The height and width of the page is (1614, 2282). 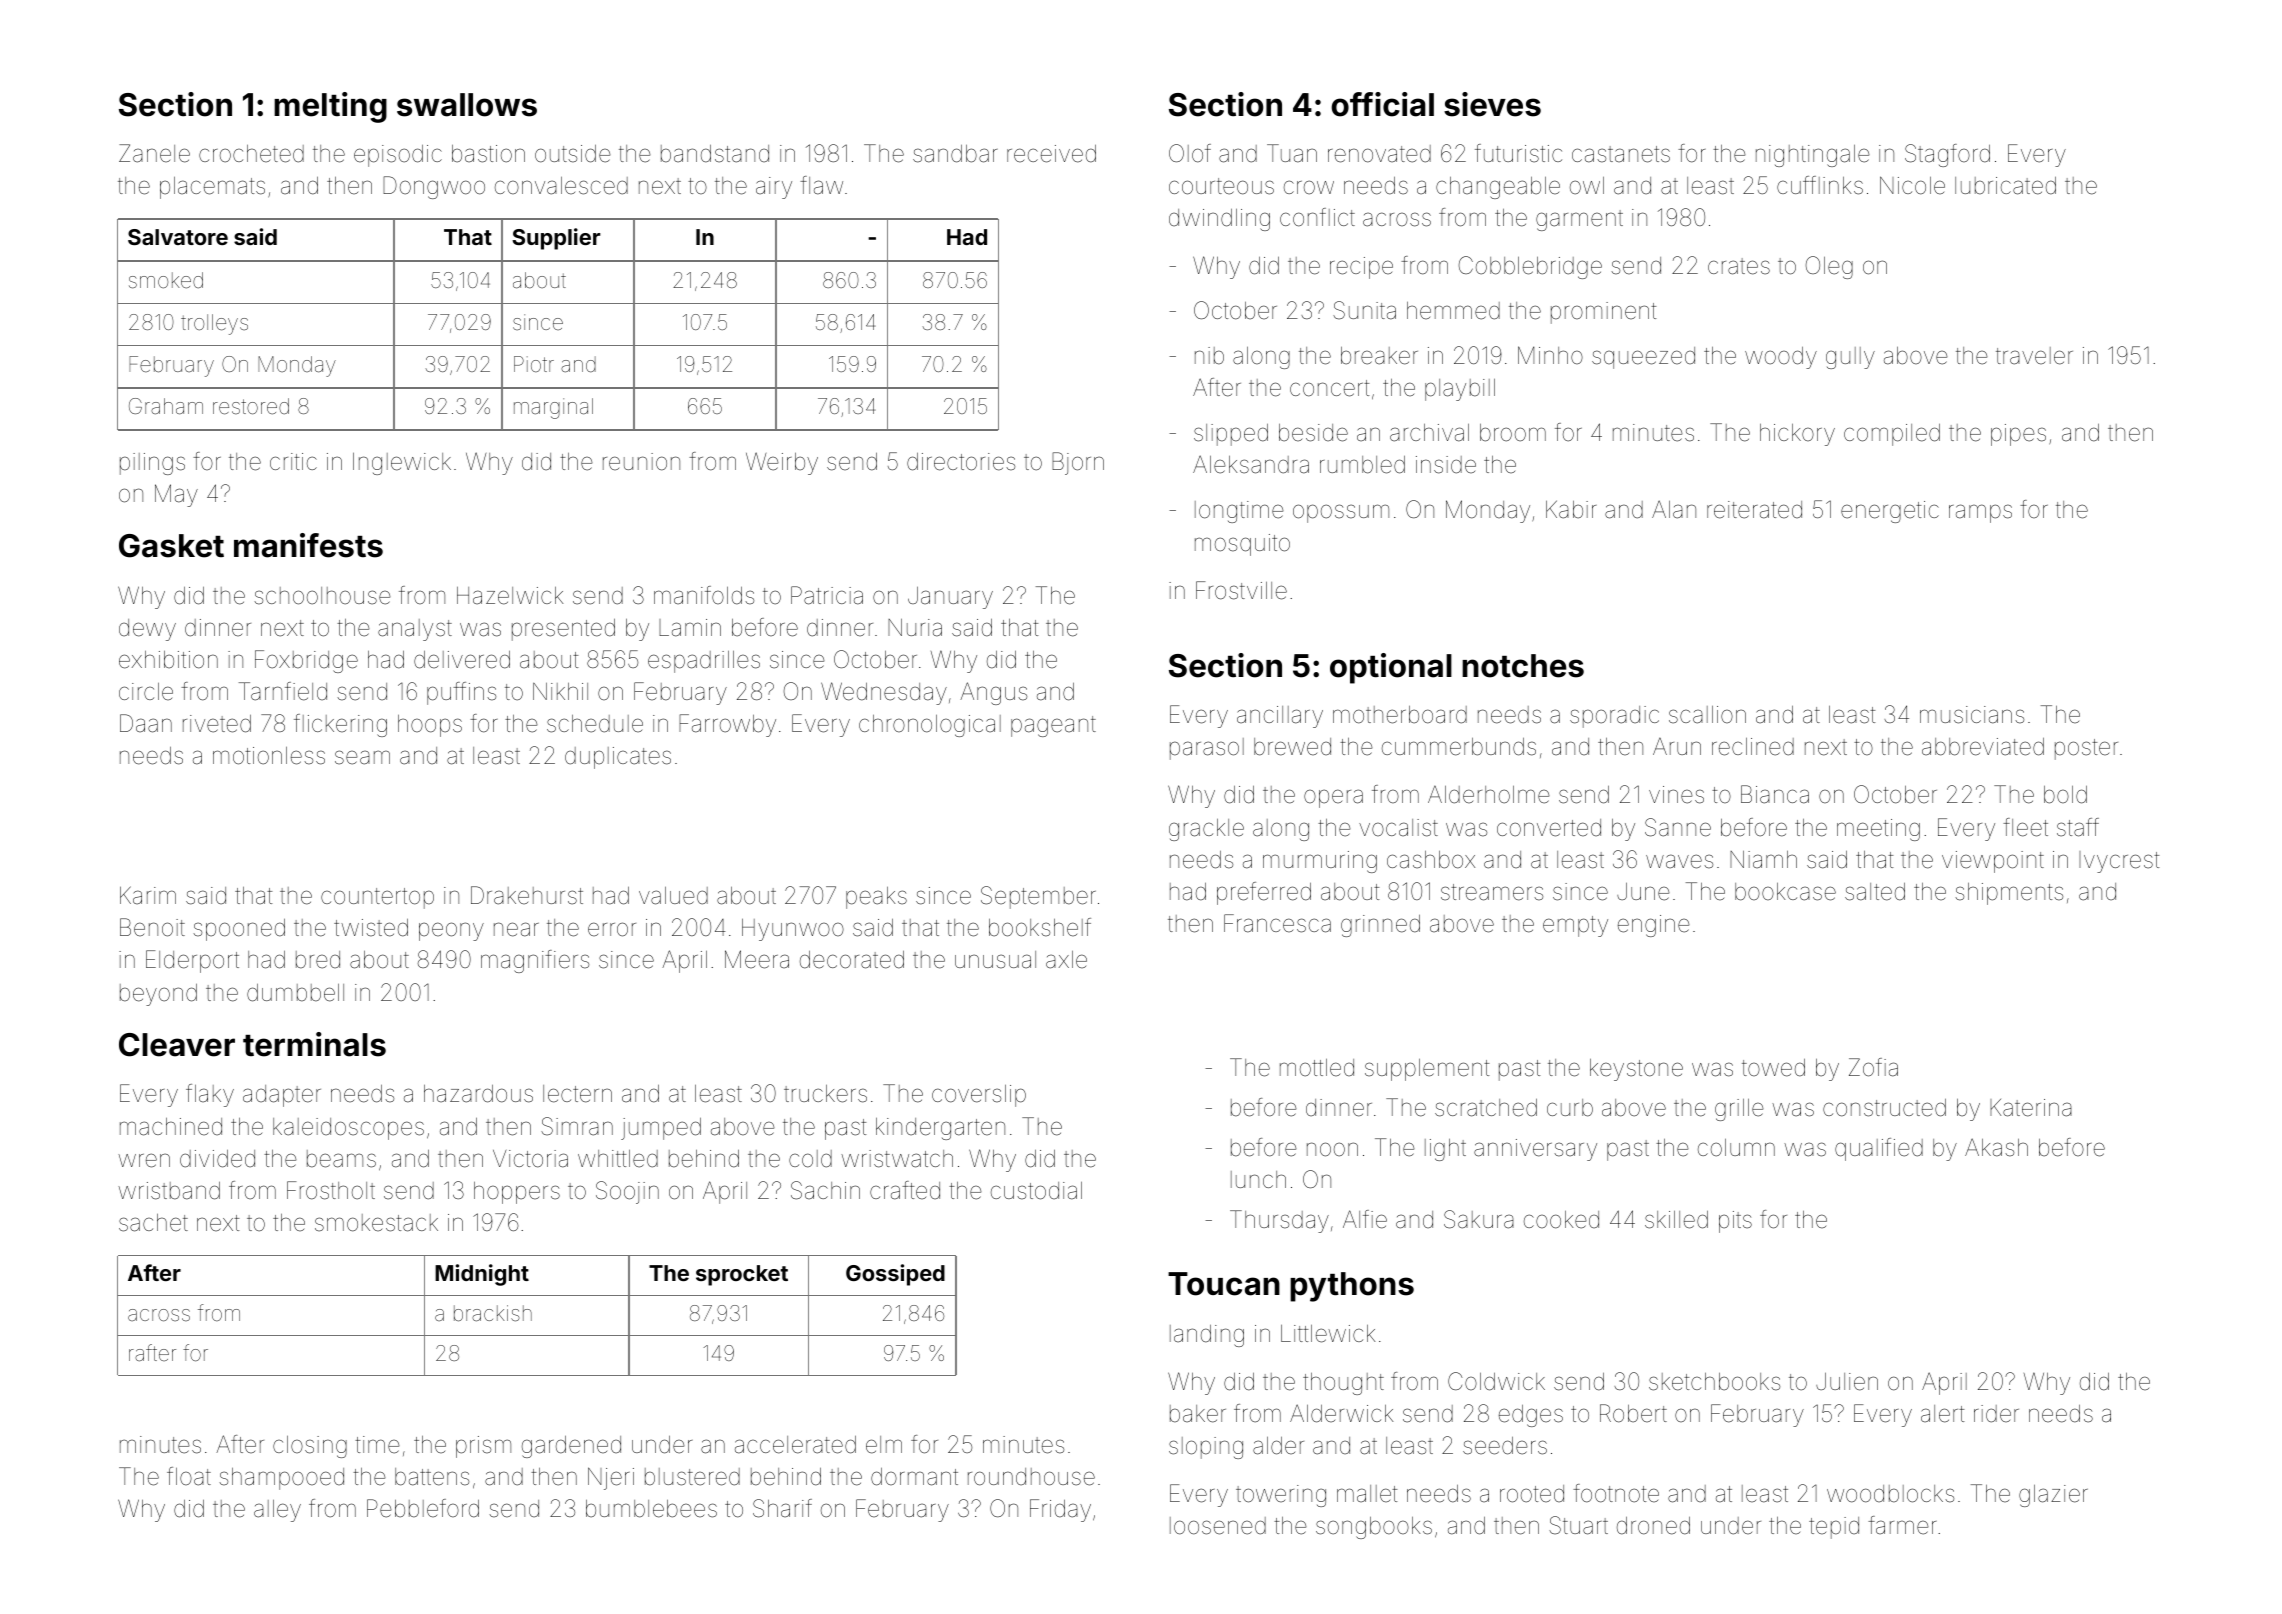 I want to click on Angus, so click(x=993, y=693).
